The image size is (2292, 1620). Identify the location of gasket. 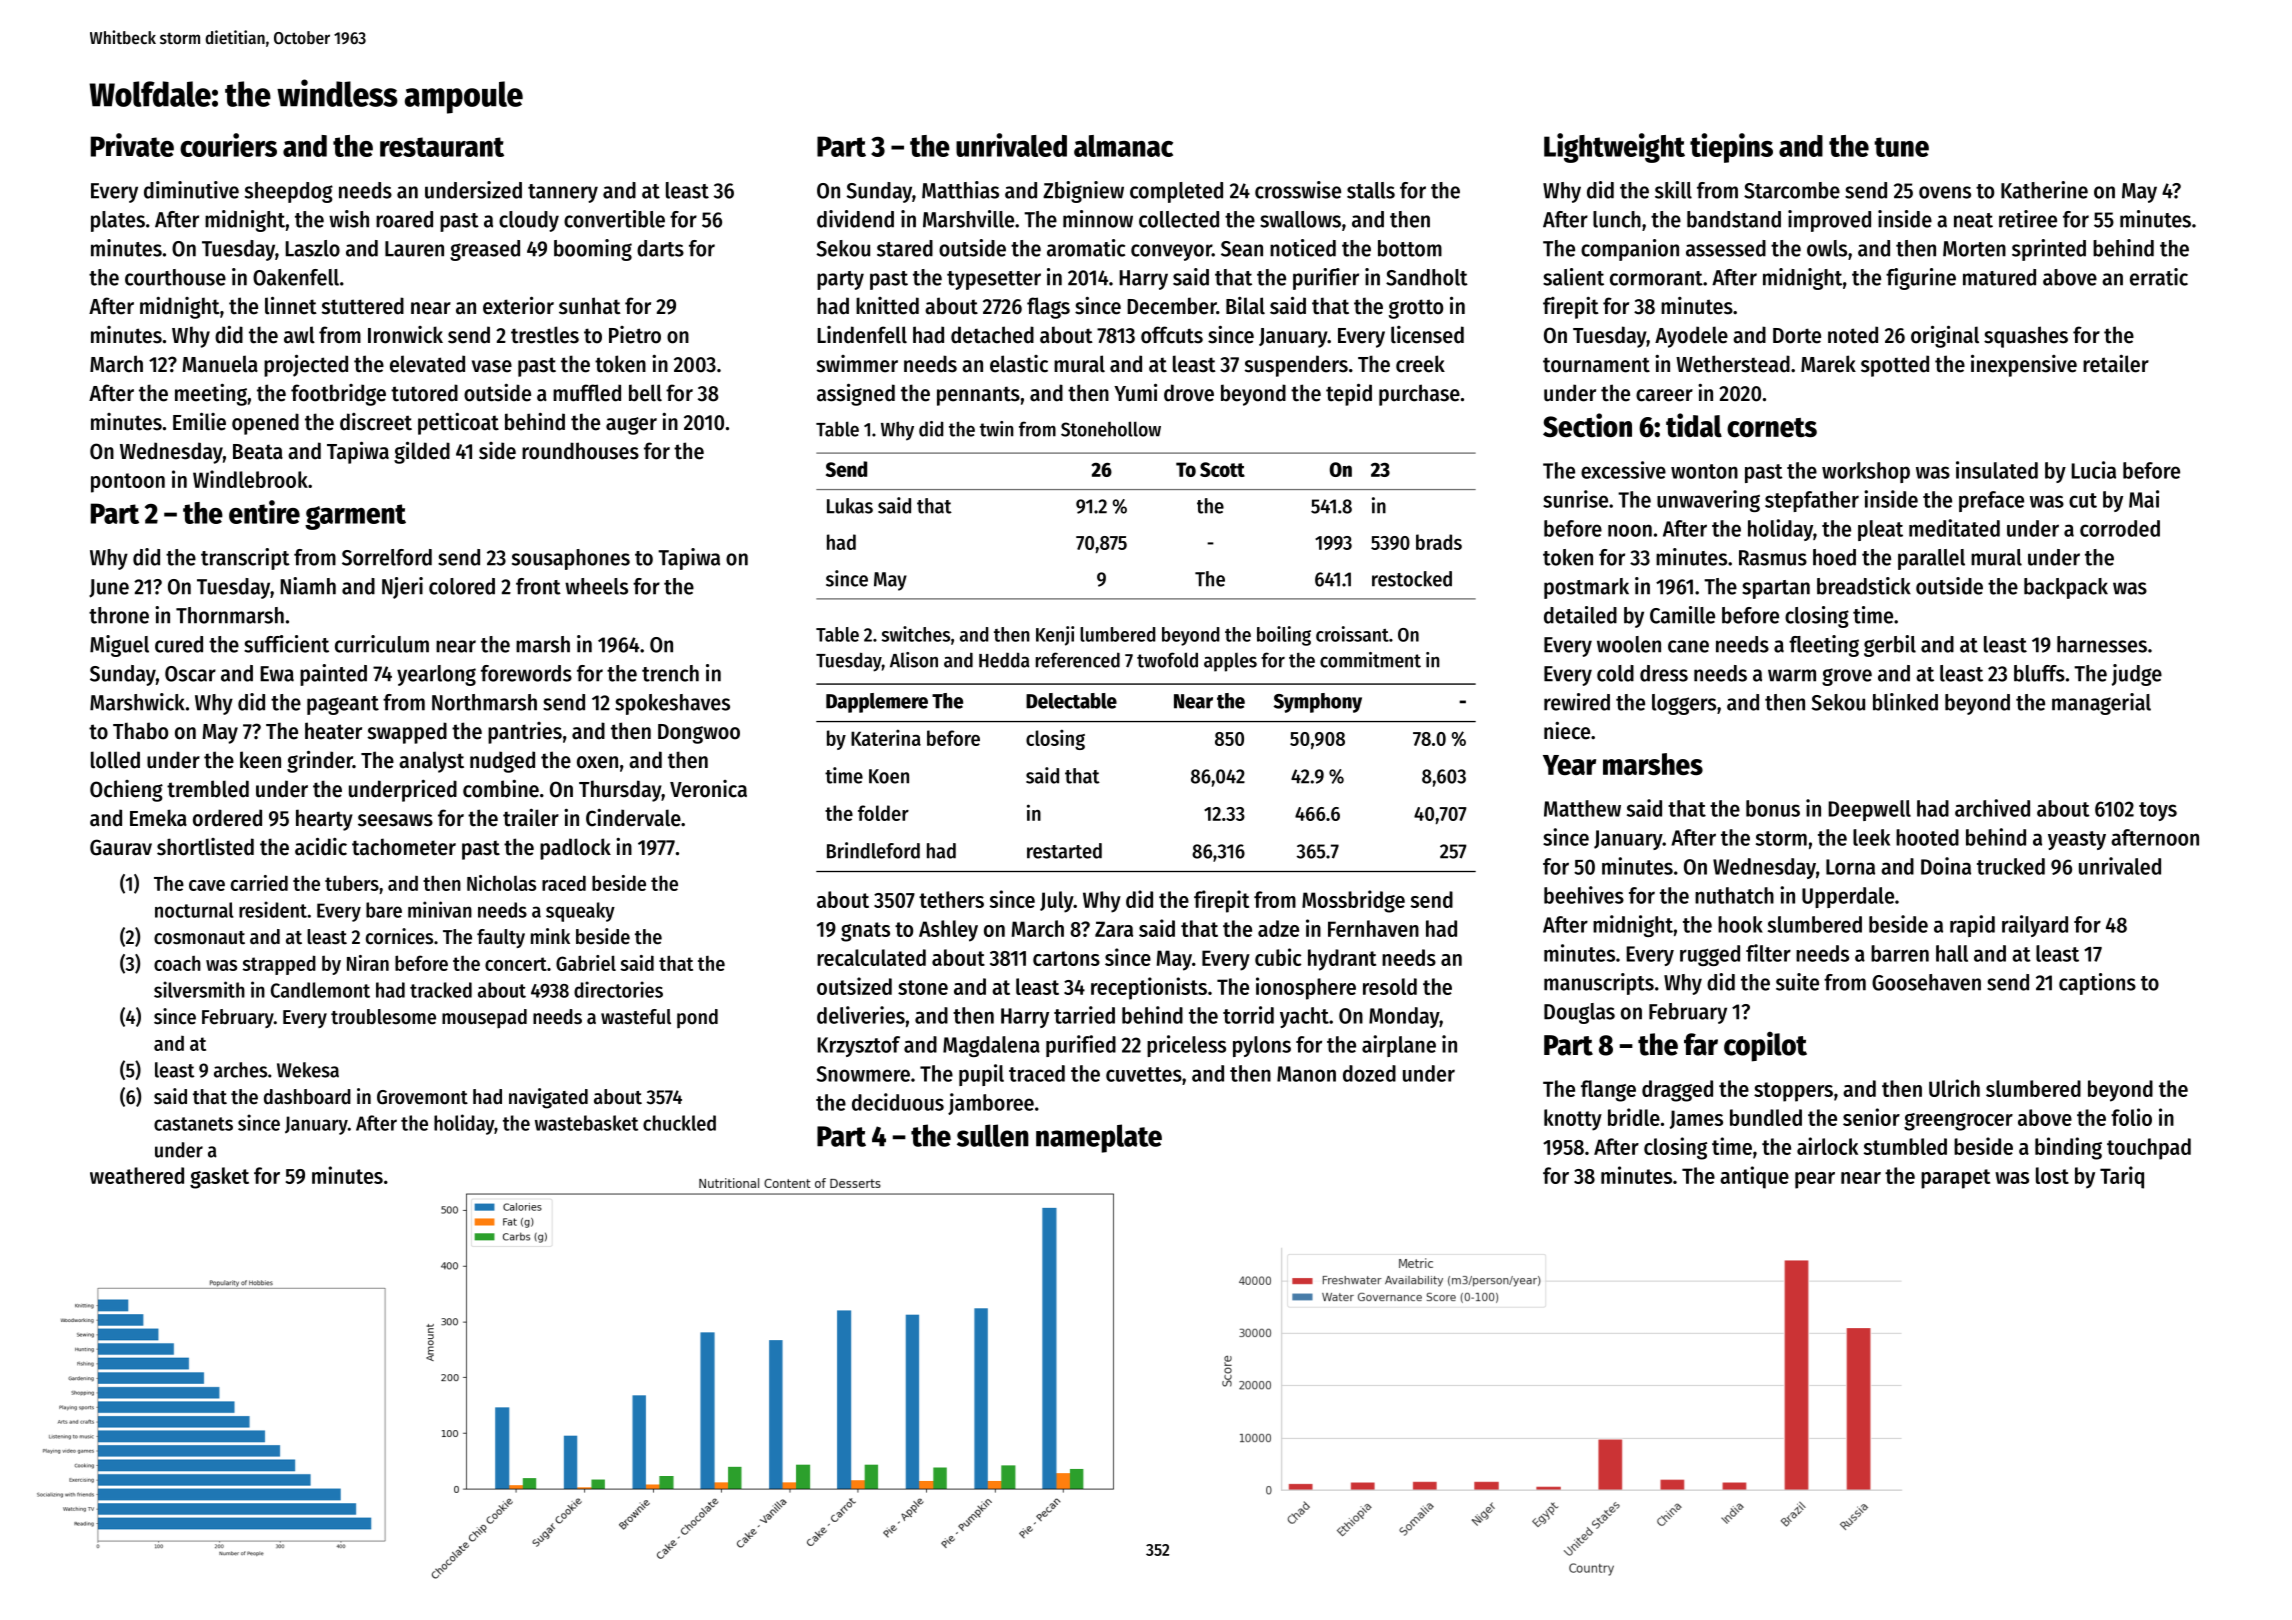
(219, 1178).
